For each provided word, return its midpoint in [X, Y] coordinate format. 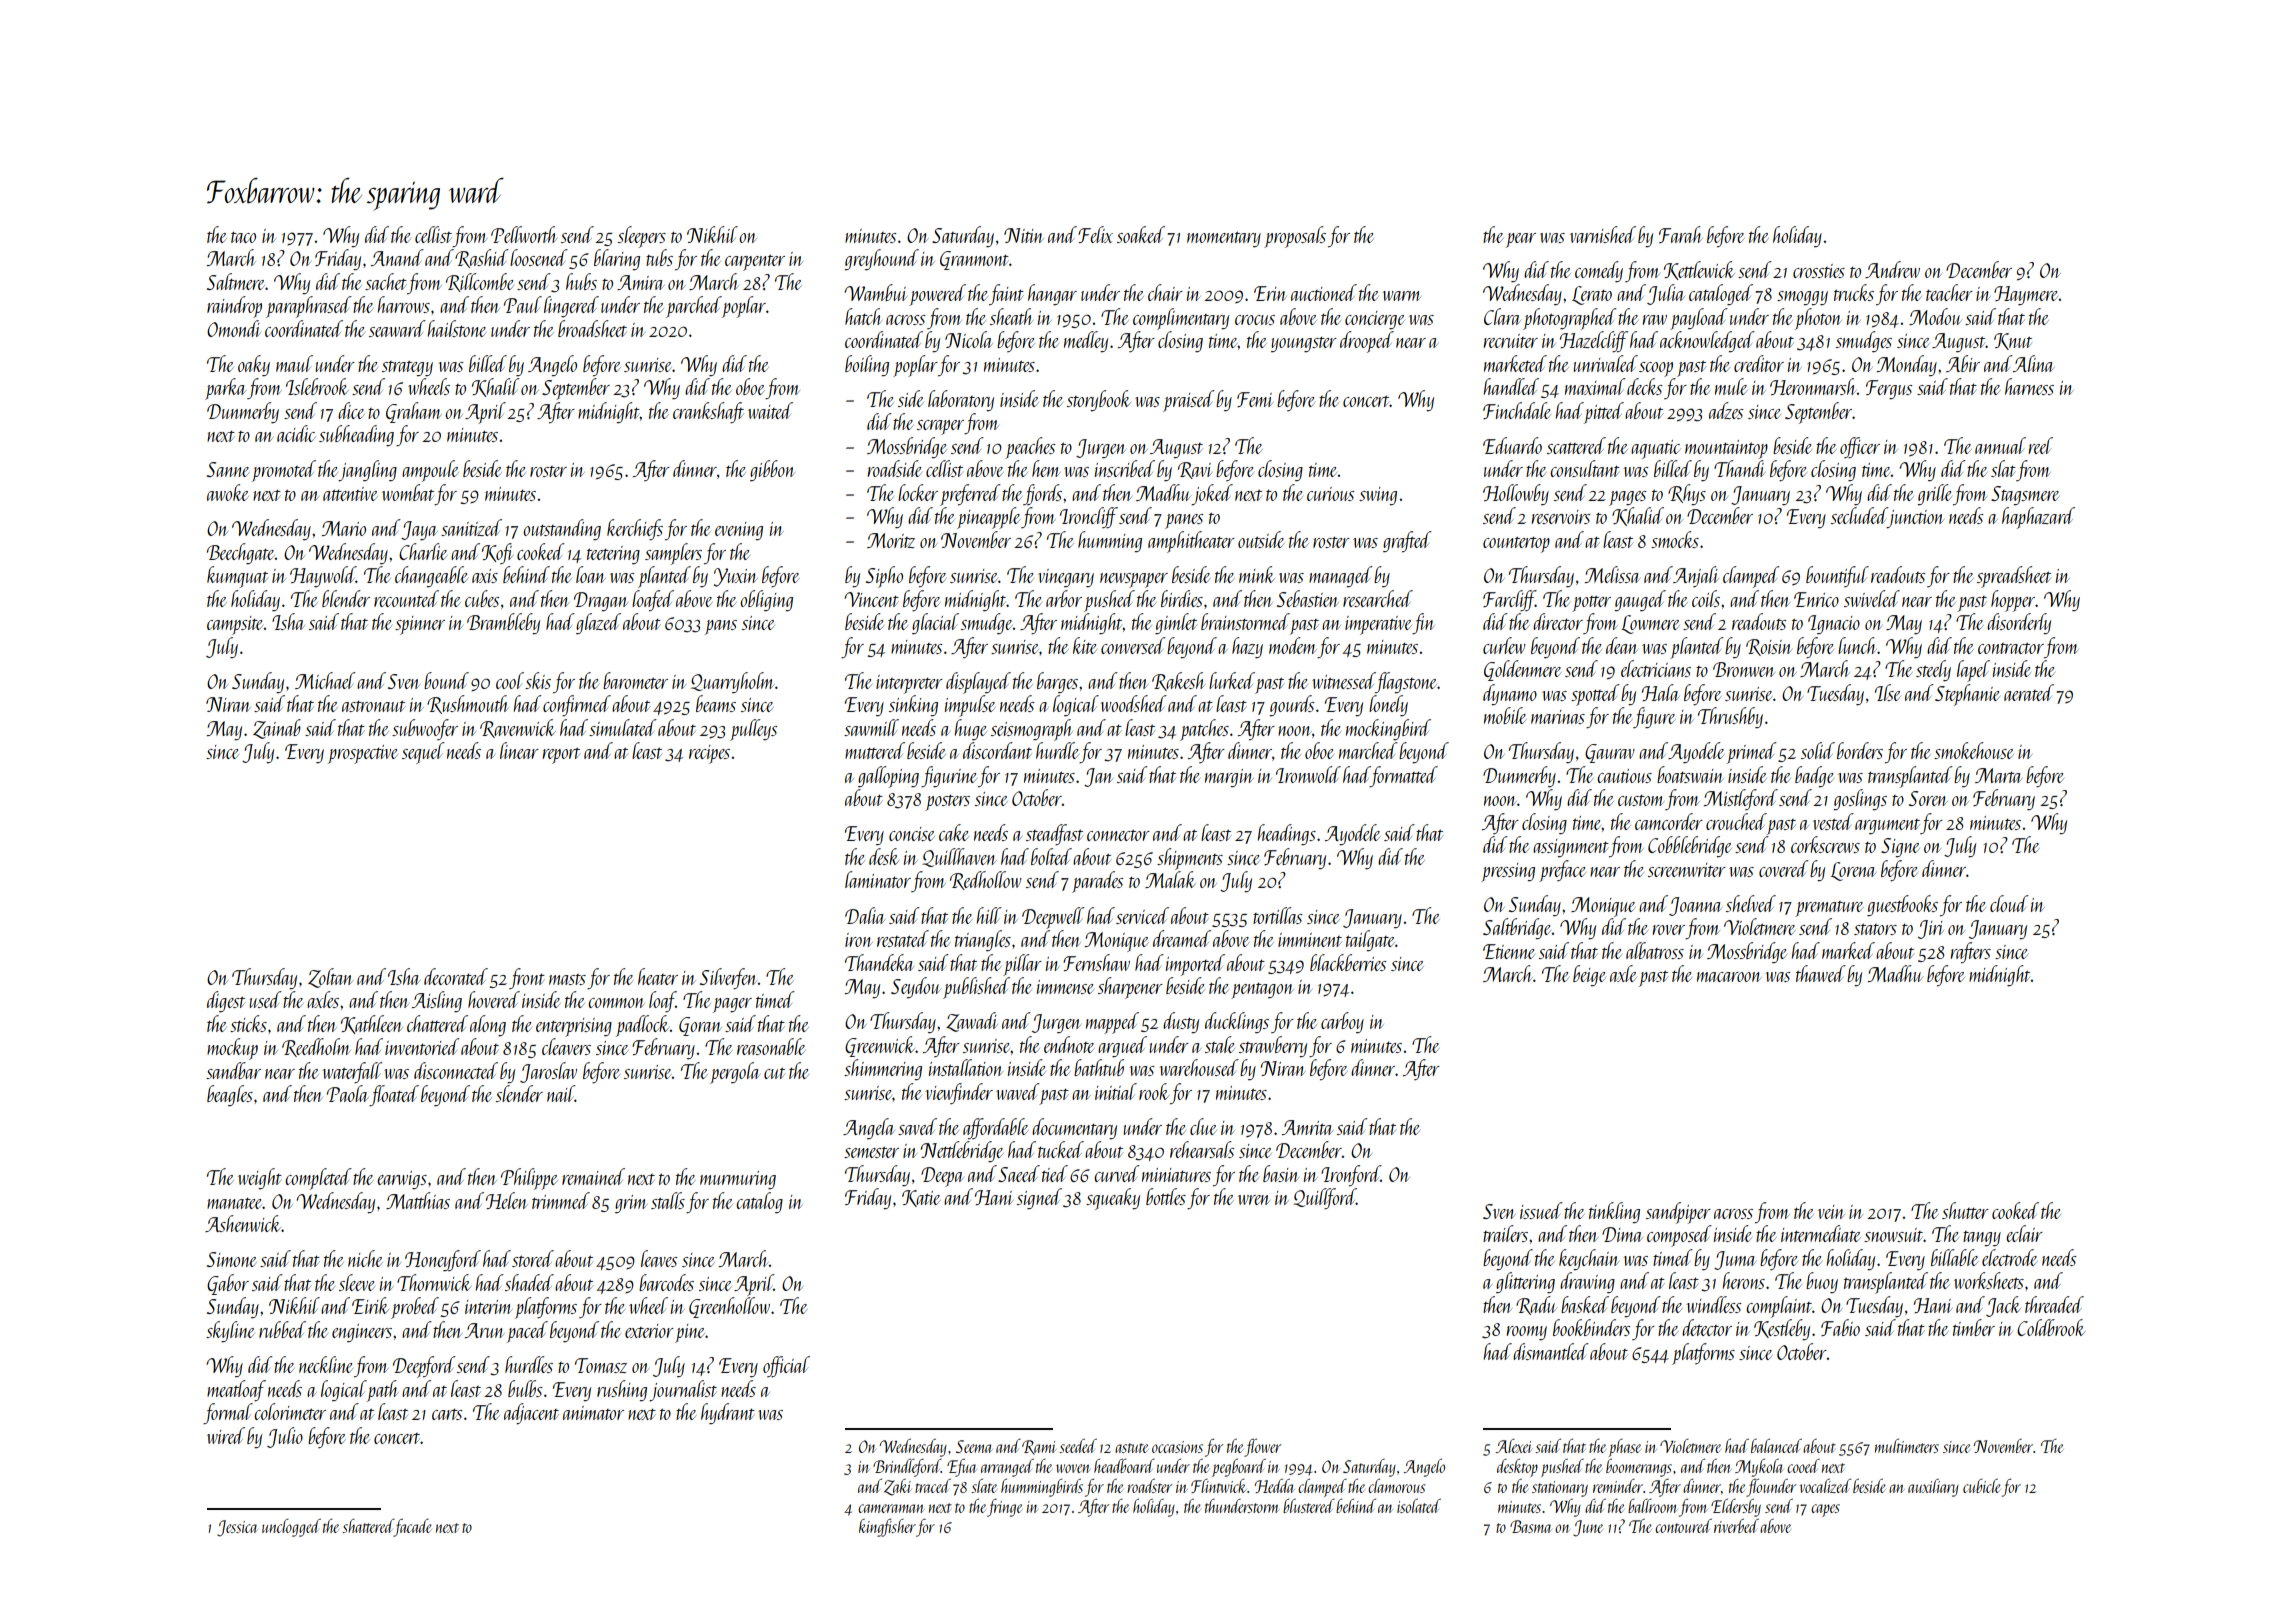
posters [947, 802]
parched [694, 307]
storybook [1099, 400]
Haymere [2026, 295]
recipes [709, 754]
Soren [1928, 798]
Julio [285, 1437]
